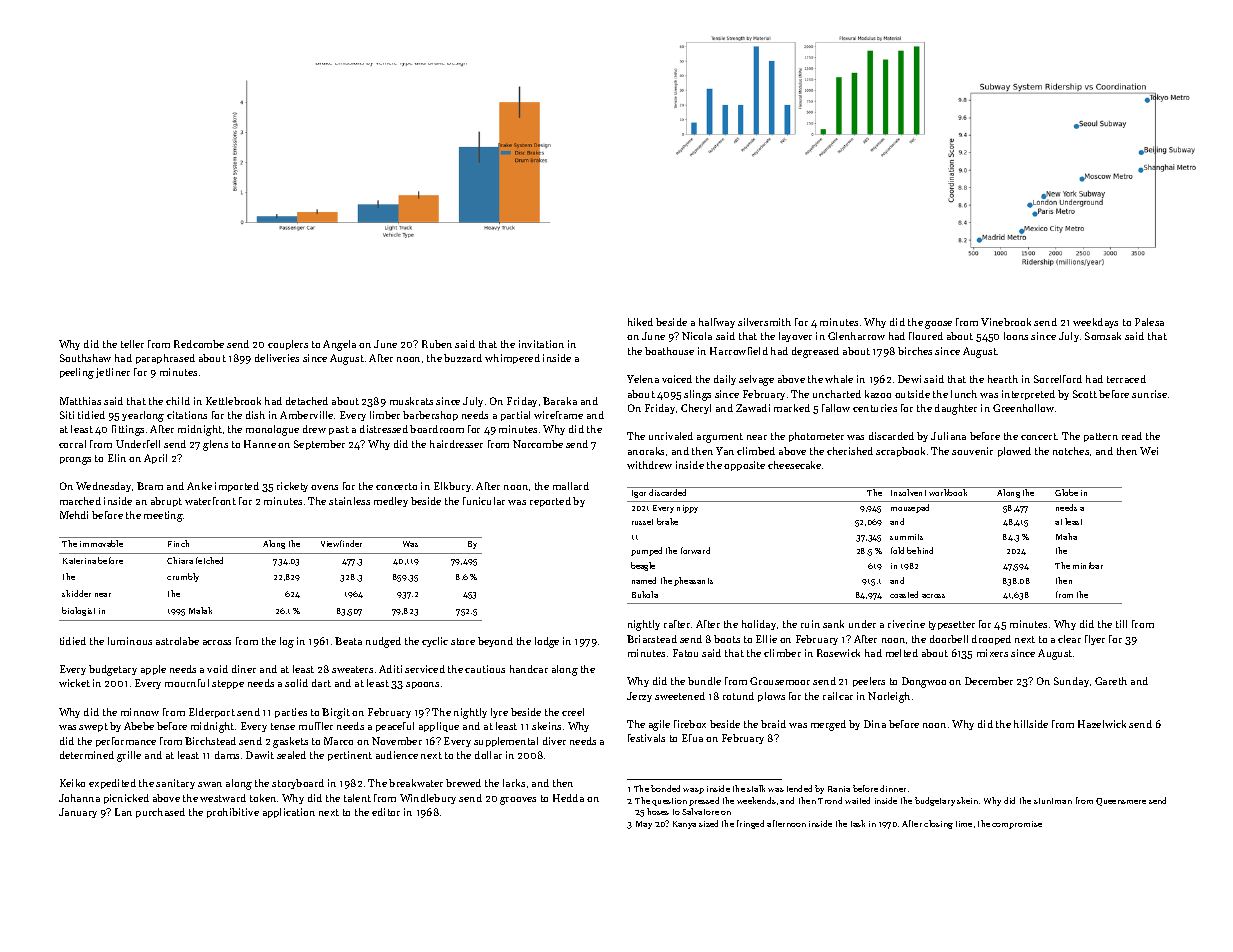 This screenshot has width=1233, height=952. I want to click on Lan, so click(123, 812).
